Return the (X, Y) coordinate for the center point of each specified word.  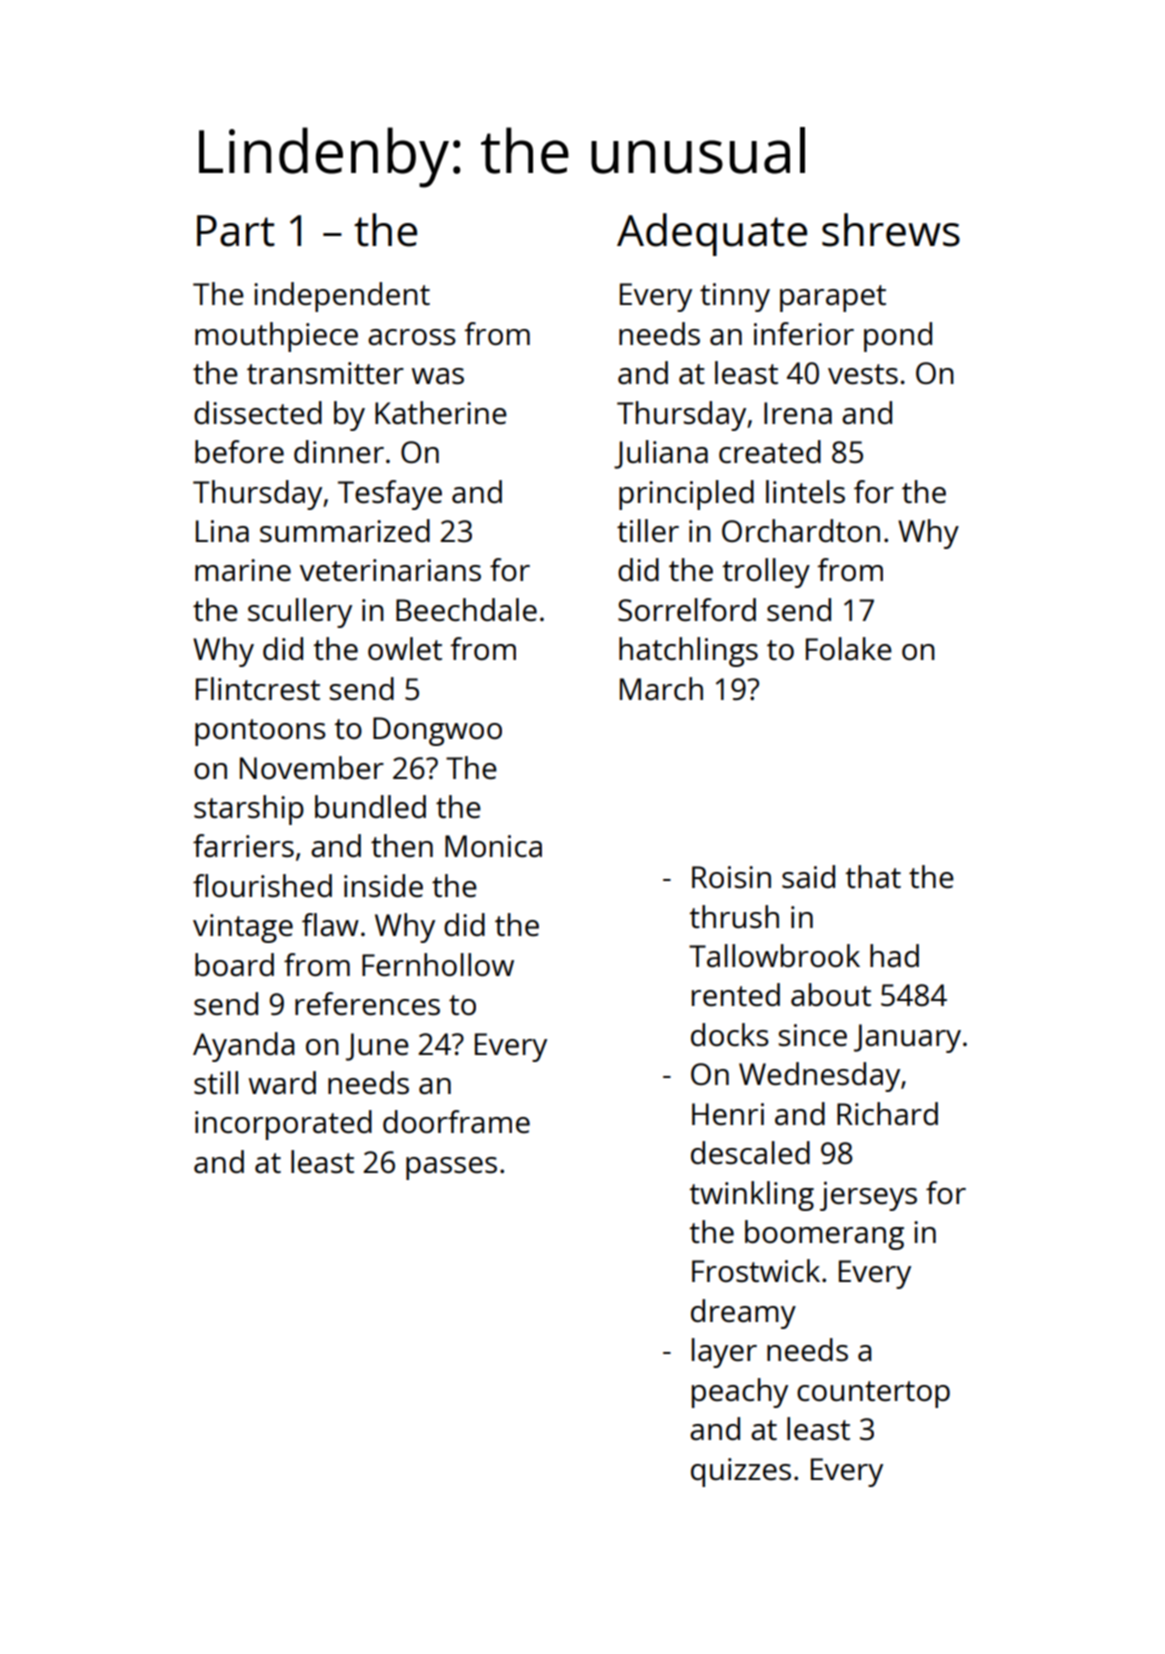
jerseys (868, 1196)
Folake (849, 649)
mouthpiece (276, 337)
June (377, 1047)
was (438, 376)
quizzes (741, 1472)
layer (724, 1353)
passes (451, 1168)
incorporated (283, 1125)
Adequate (712, 234)
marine (243, 570)
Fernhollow (438, 965)
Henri (728, 1114)
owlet (405, 649)
